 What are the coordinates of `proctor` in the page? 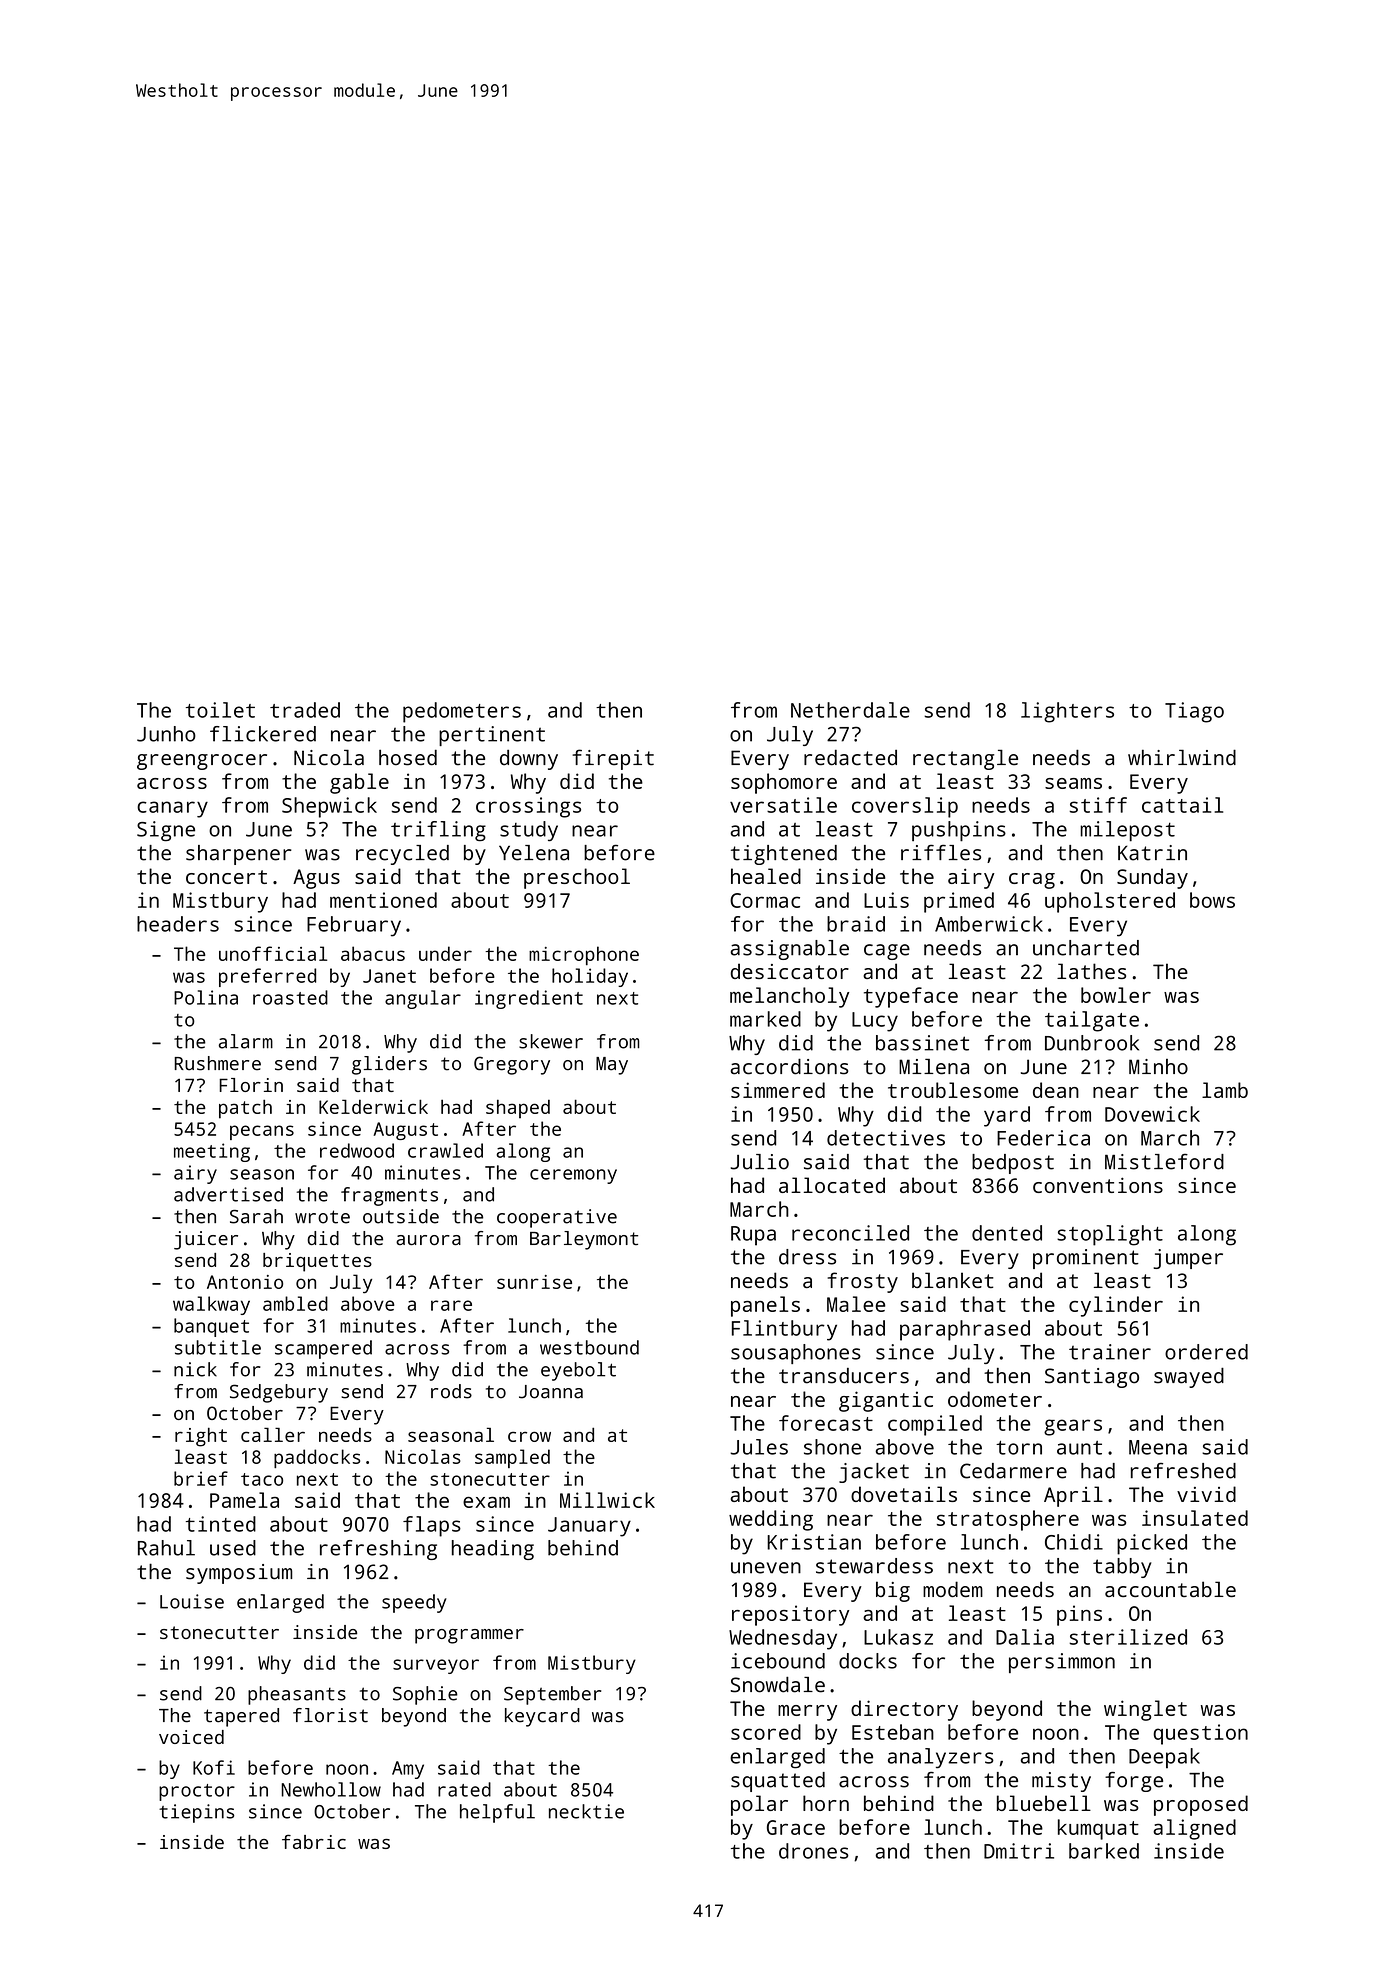 It's located at (197, 1792).
